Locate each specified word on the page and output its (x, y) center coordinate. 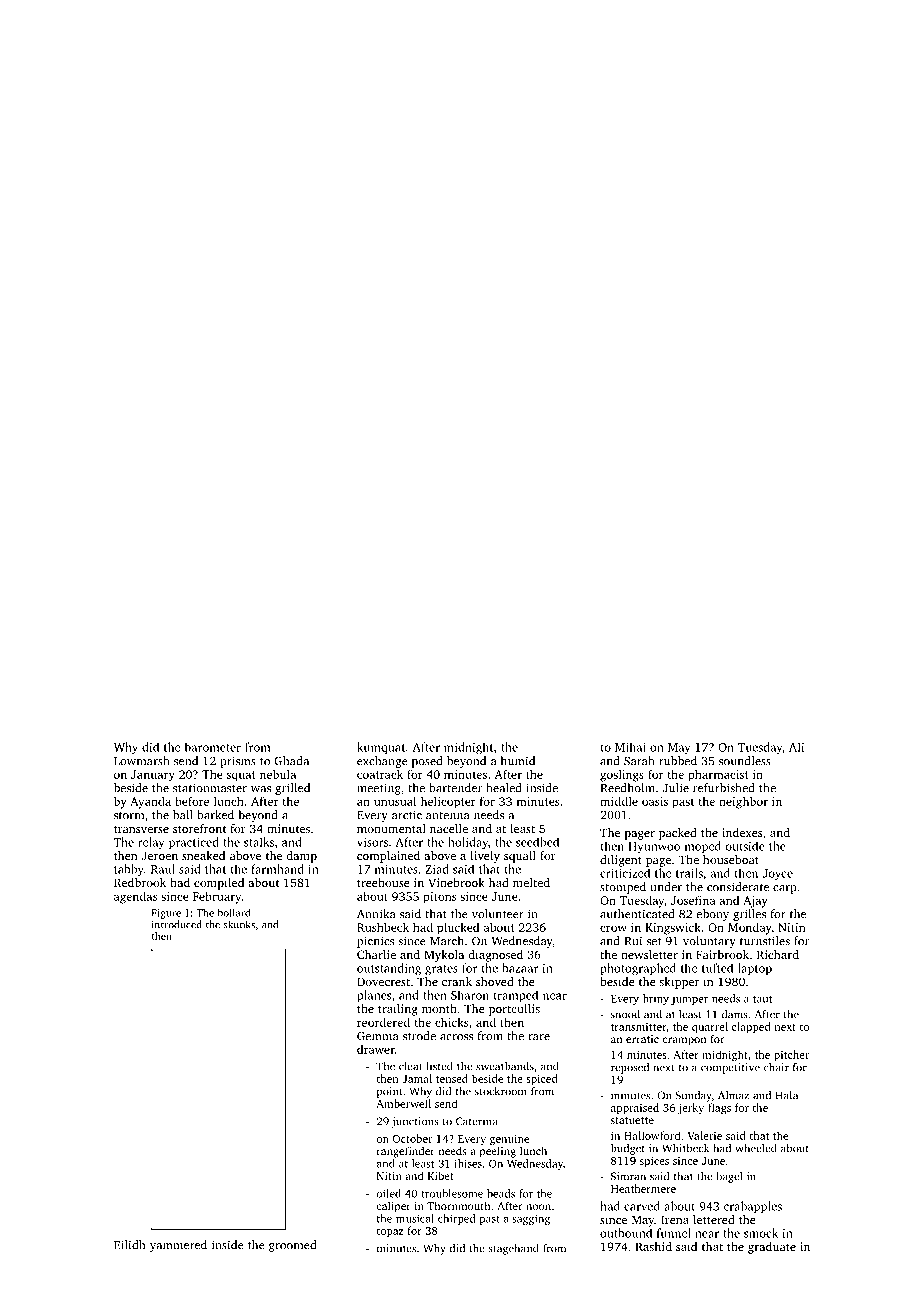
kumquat (381, 748)
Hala (786, 1095)
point (390, 1092)
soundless (745, 761)
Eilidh (129, 1245)
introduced (177, 924)
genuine (509, 1140)
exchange (382, 762)
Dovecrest (383, 981)
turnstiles (765, 941)
